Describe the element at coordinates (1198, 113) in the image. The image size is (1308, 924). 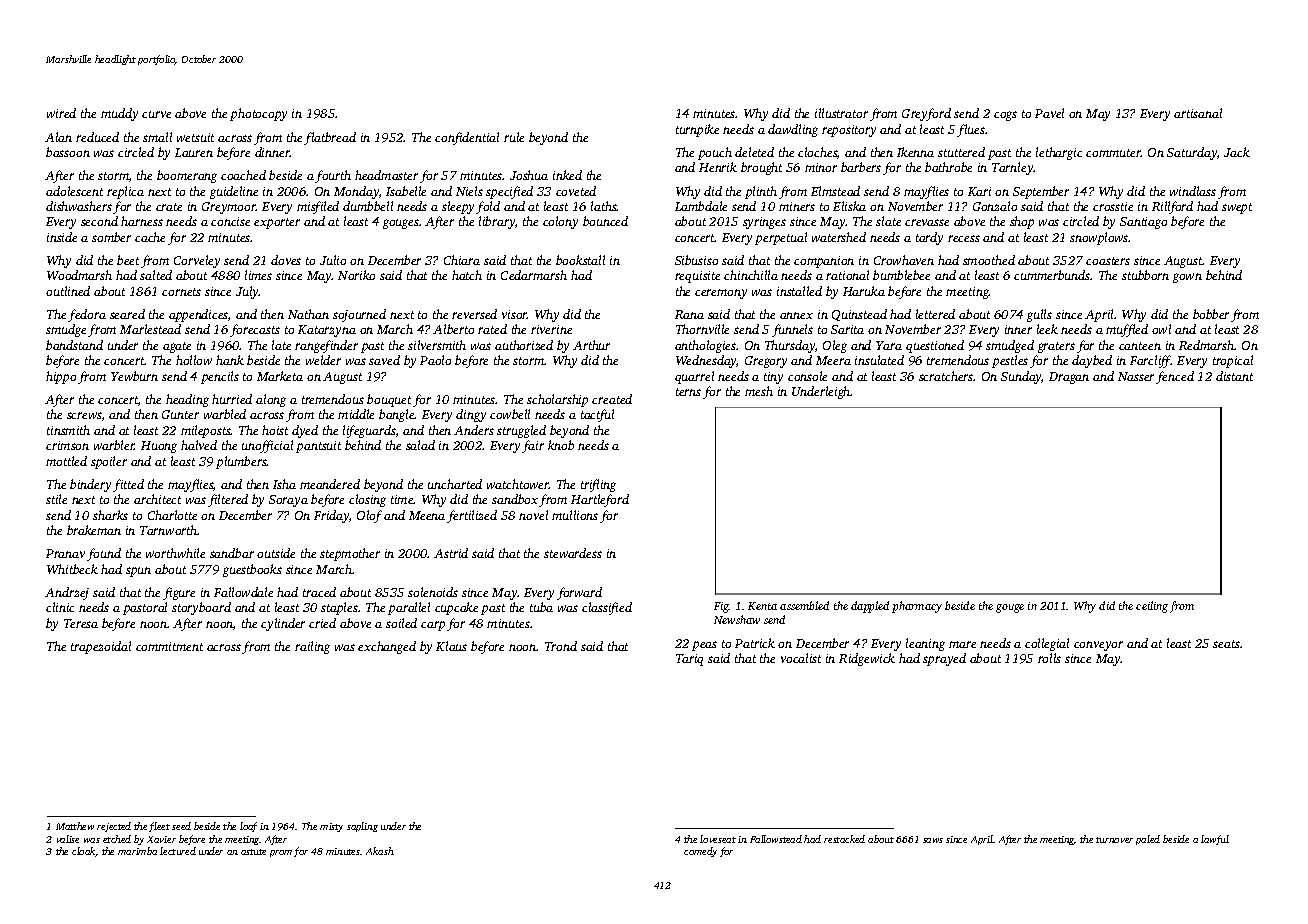
I see `artisanal` at that location.
